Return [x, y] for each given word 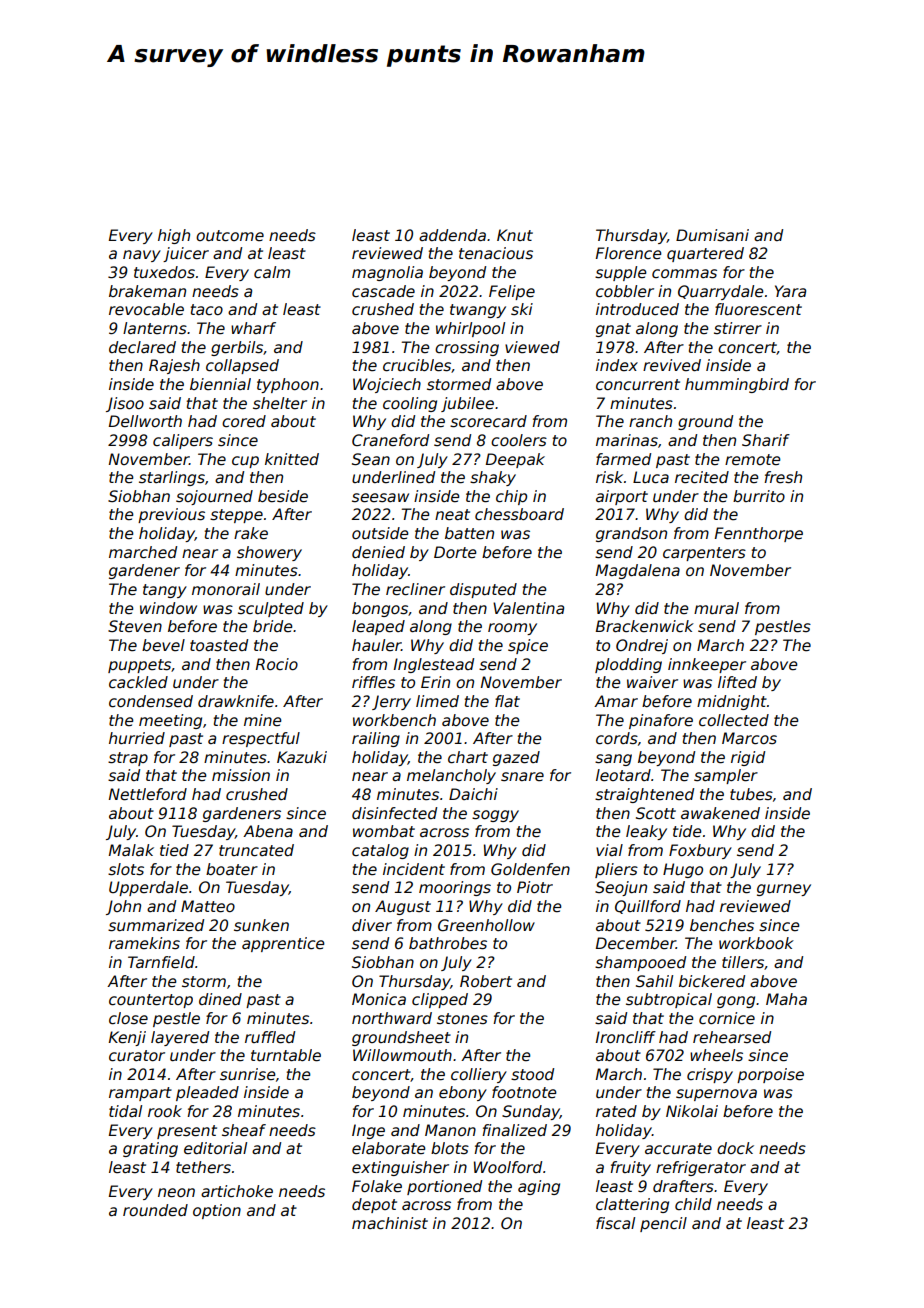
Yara [790, 291]
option [217, 1211]
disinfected [394, 813]
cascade [383, 291]
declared [142, 347]
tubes [751, 794]
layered [180, 1038]
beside [283, 496]
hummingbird [737, 385]
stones [462, 1019]
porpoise [770, 1075]
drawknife [236, 701]
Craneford [390, 440]
